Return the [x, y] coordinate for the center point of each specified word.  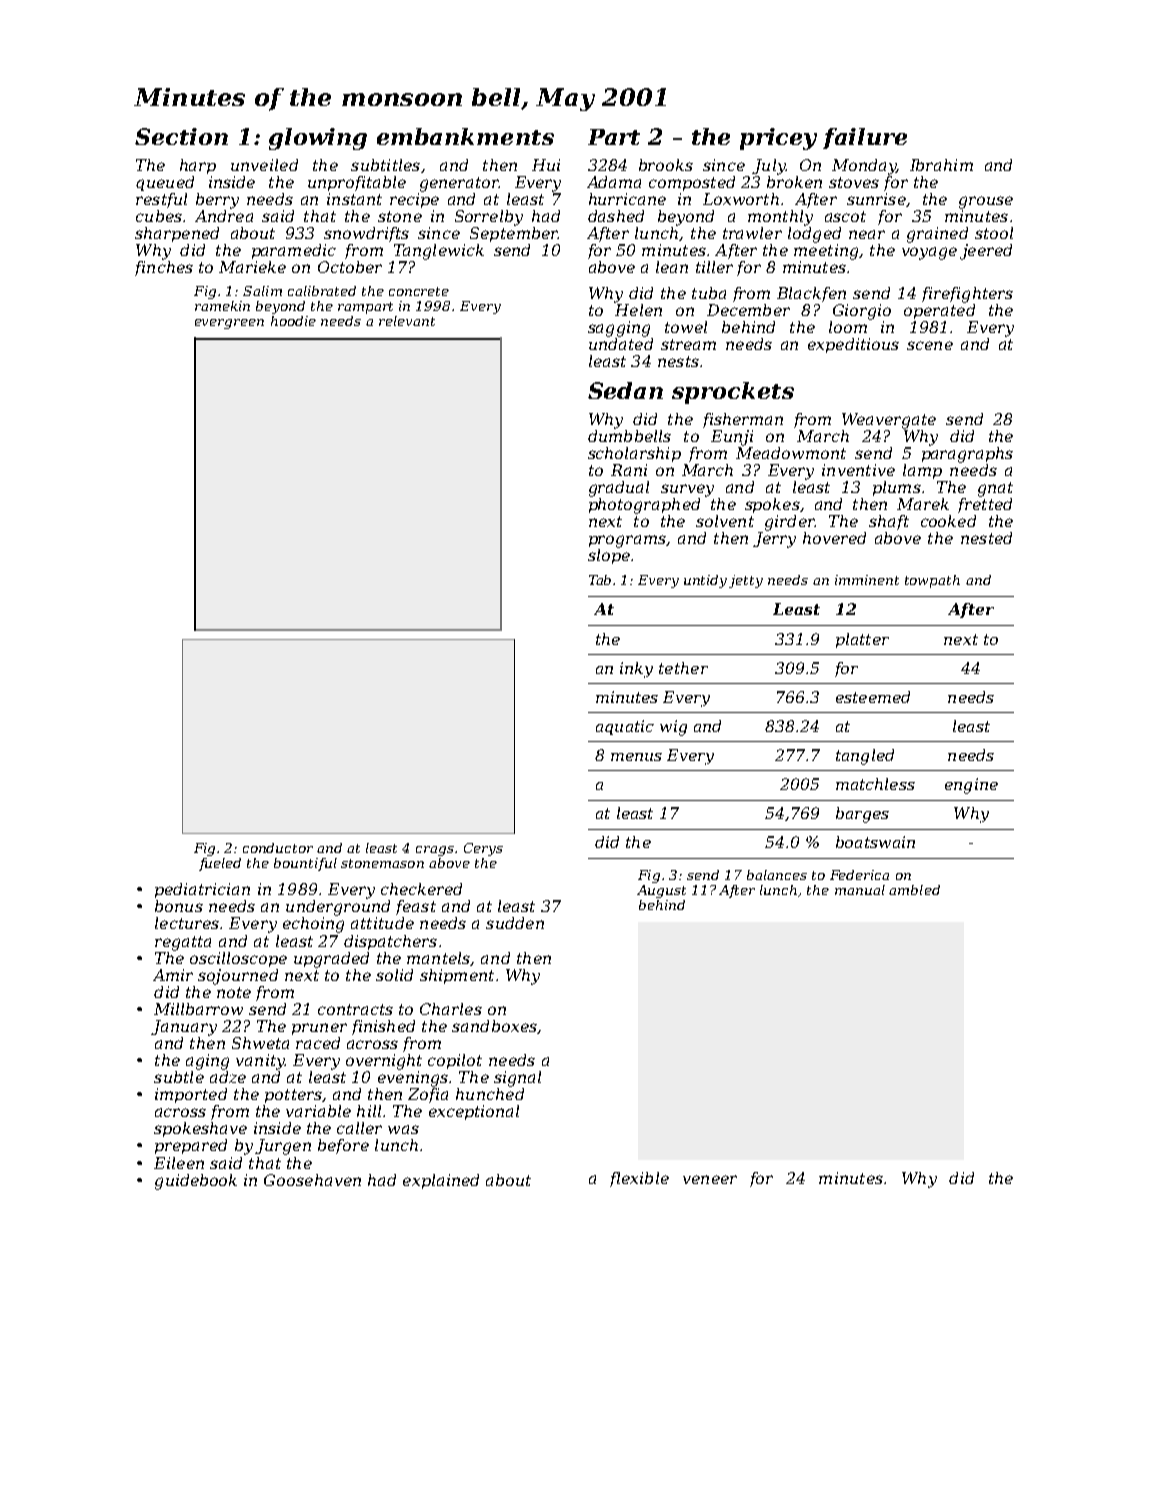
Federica [859, 875]
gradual [619, 489]
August [661, 891]
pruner [319, 1029]
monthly [780, 218]
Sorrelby [489, 218]
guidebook [196, 1182]
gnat [995, 489]
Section [181, 136]
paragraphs [967, 455]
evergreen [229, 324]
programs [627, 541]
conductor [278, 848]
